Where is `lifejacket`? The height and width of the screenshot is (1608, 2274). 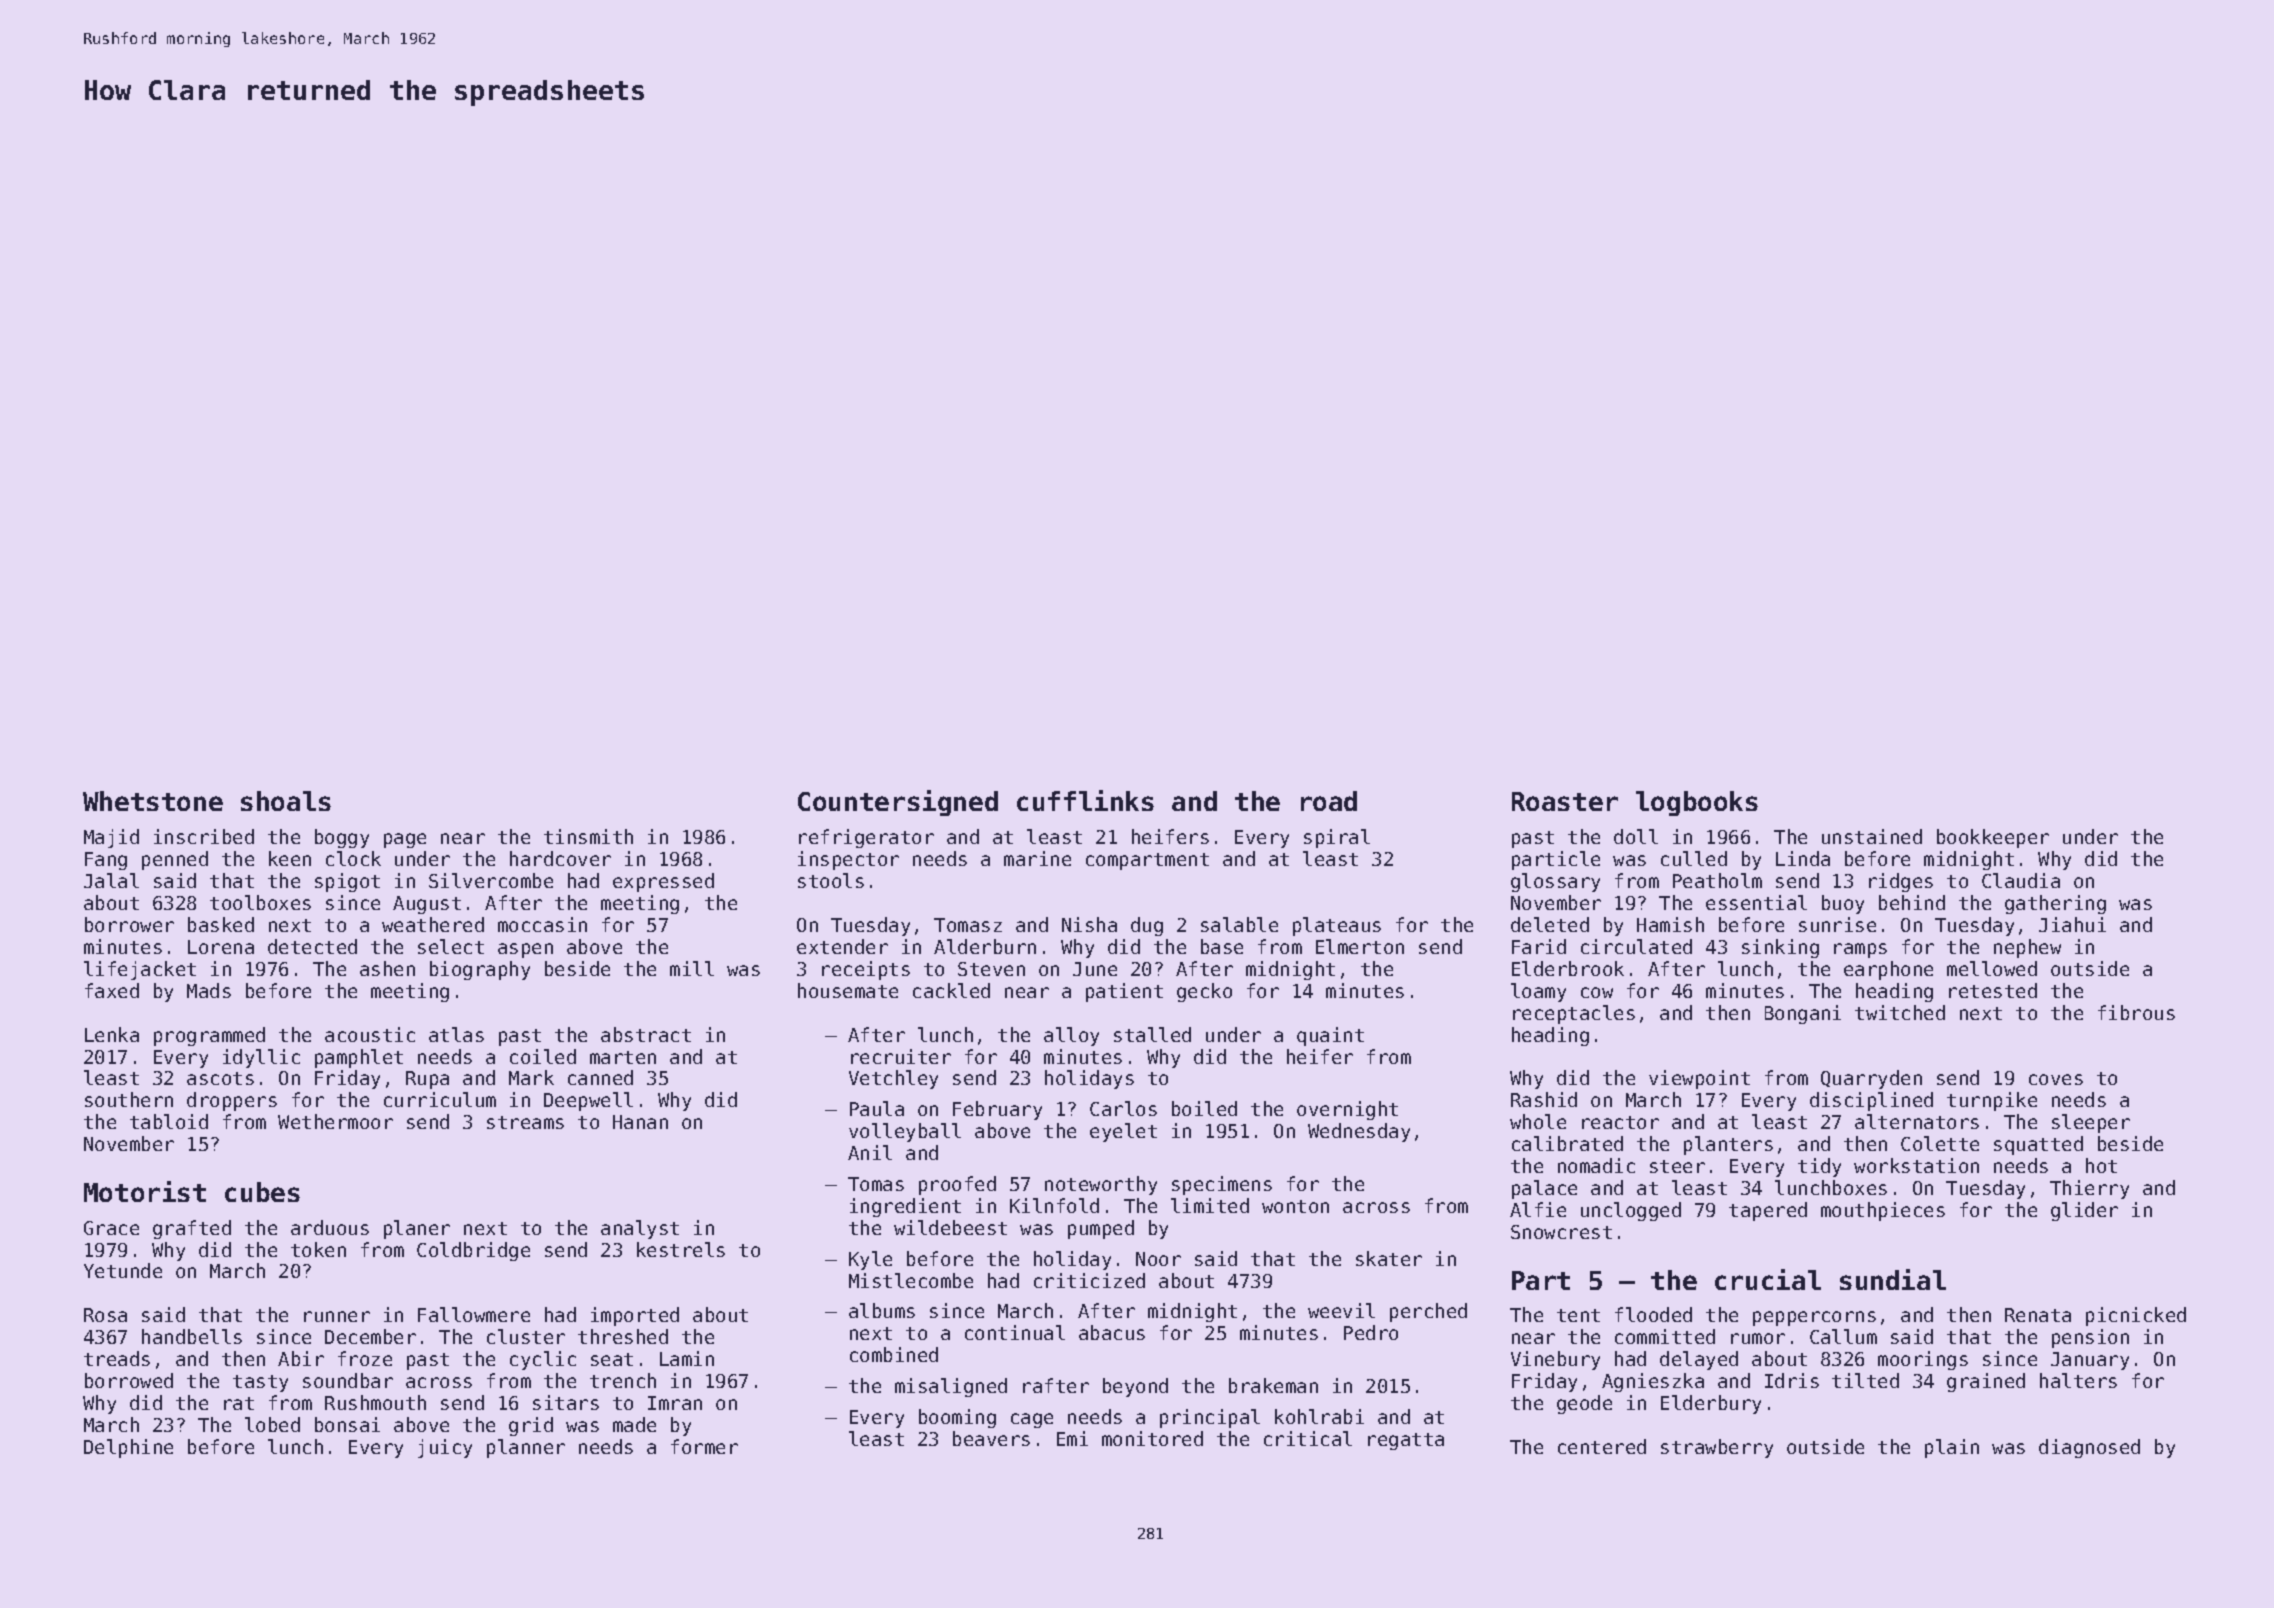 lifejacket is located at coordinates (140, 970).
